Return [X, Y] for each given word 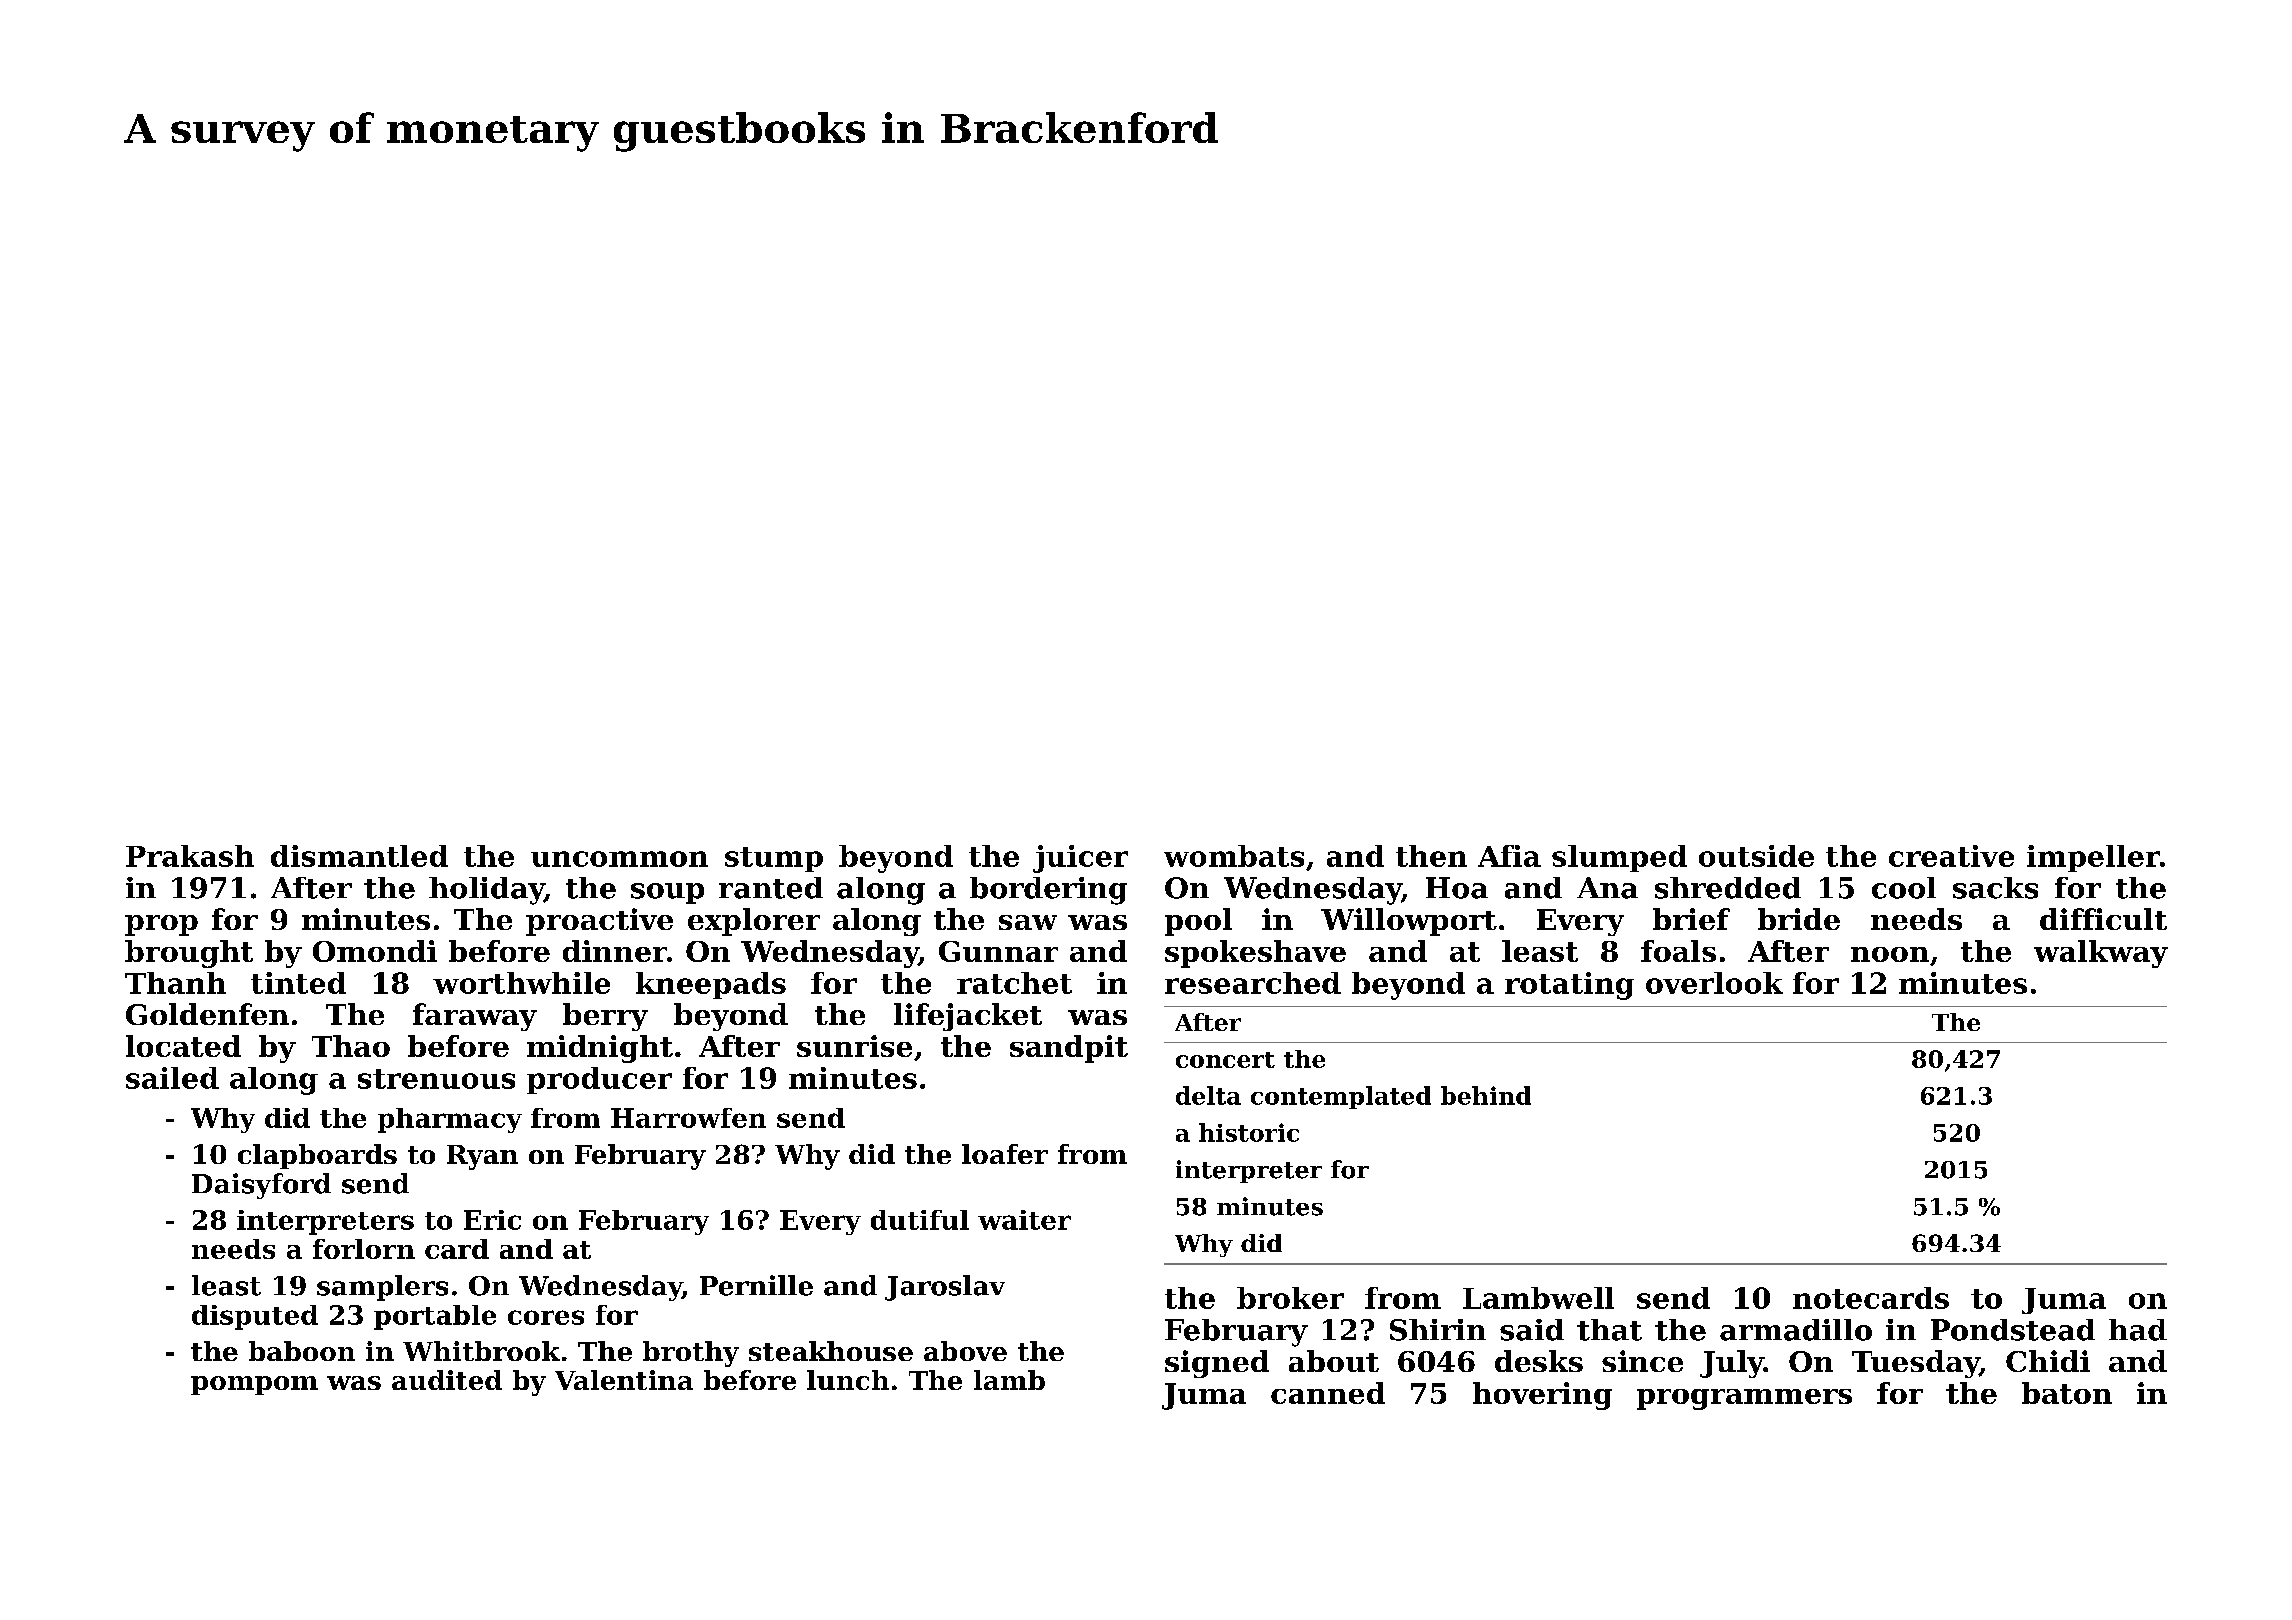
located [183, 1046]
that [1609, 1330]
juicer [1080, 859]
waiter [1024, 1220]
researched [1253, 983]
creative [1951, 856]
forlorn [364, 1249]
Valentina [624, 1380]
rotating [1569, 986]
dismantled [359, 856]
